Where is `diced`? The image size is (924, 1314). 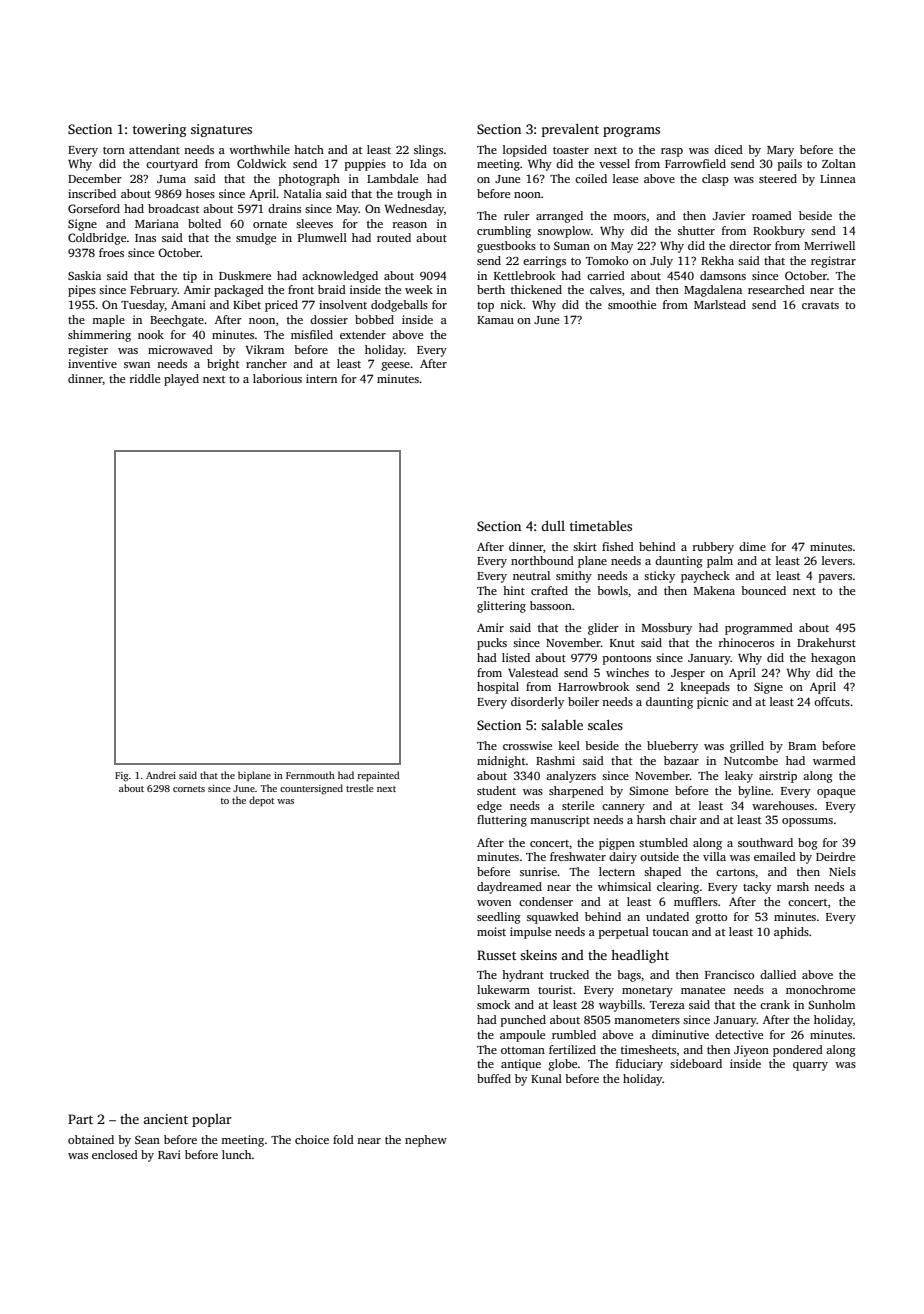
diced is located at coordinates (728, 149).
